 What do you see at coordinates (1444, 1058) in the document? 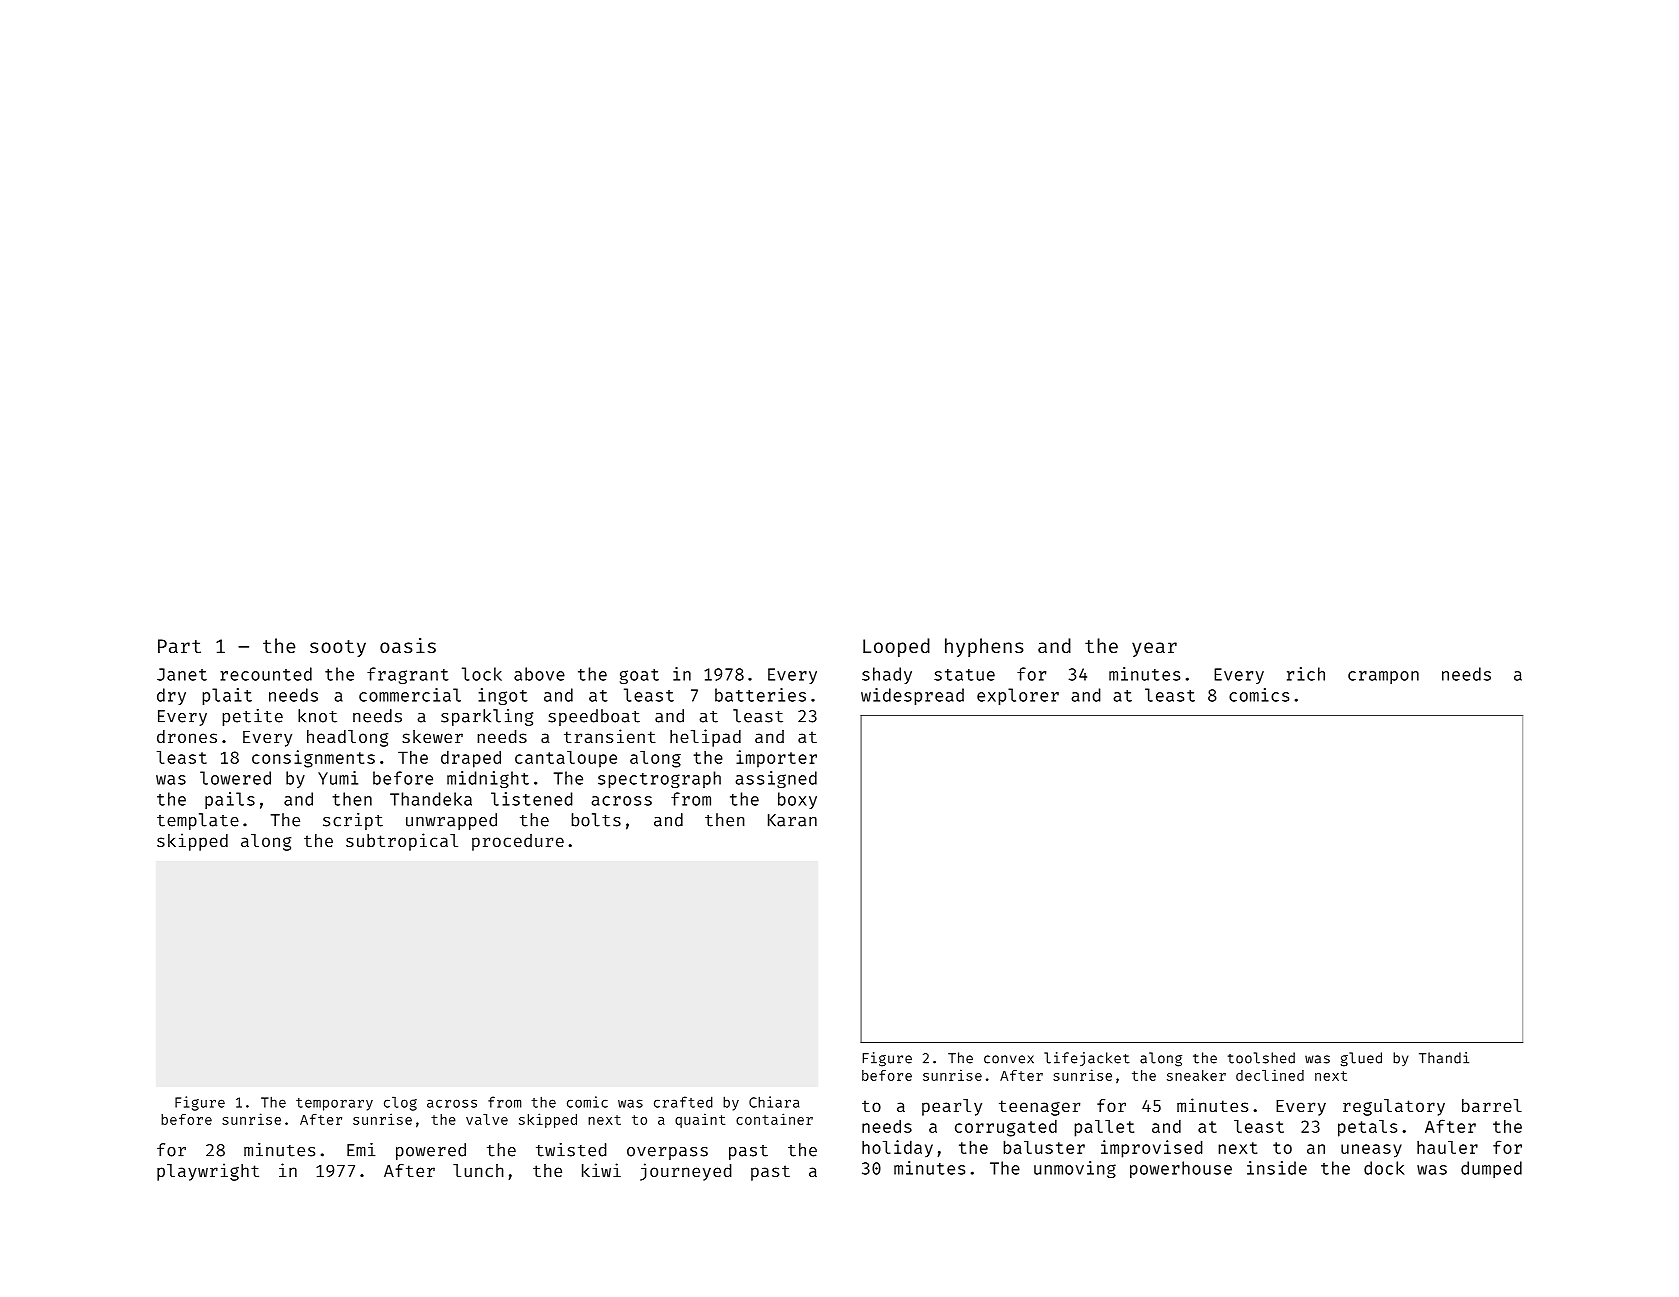
I see `Thandi` at bounding box center [1444, 1058].
